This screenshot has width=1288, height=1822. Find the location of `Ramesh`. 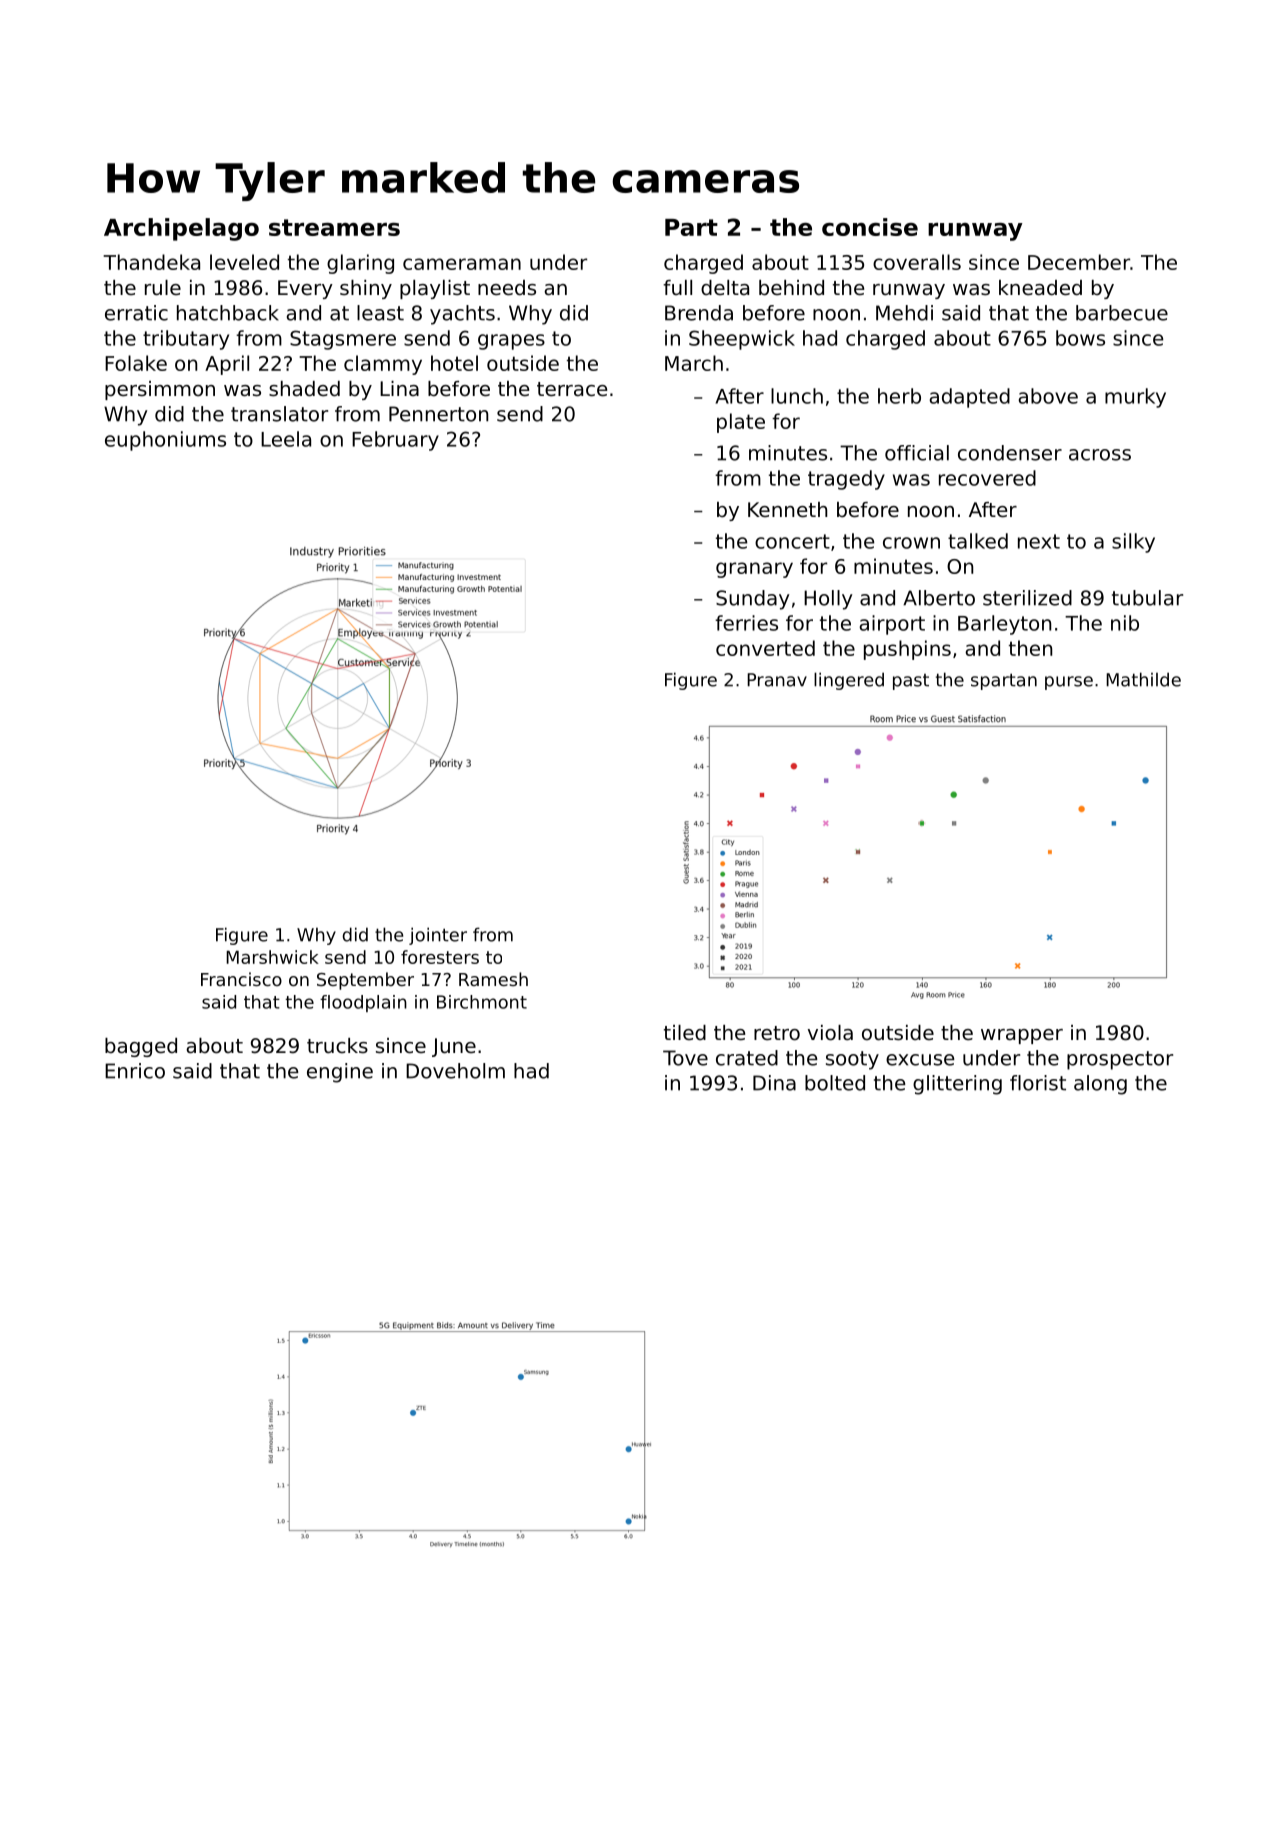

Ramesh is located at coordinates (493, 979).
